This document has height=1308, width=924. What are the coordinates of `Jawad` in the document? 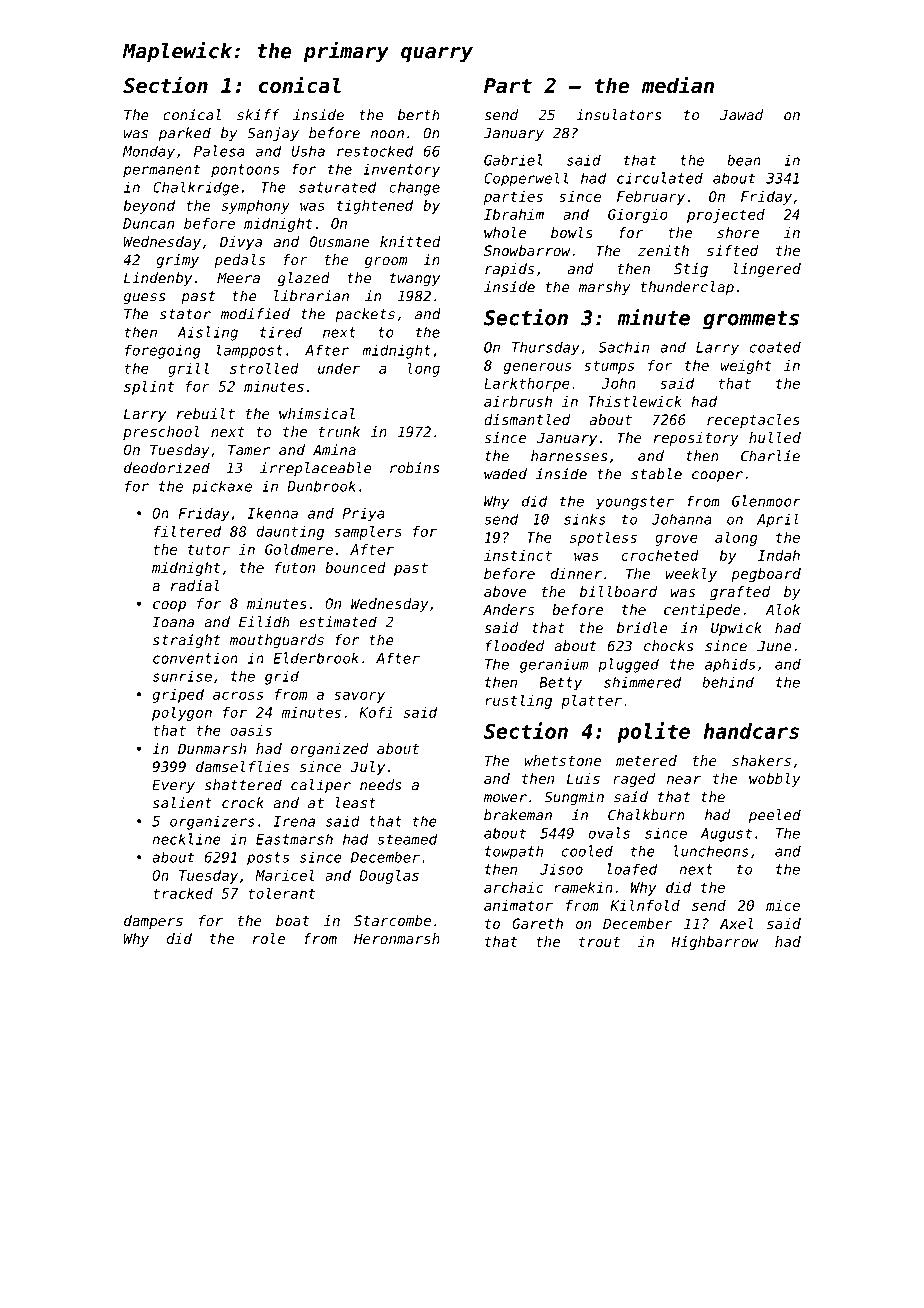 It's located at (741, 115).
